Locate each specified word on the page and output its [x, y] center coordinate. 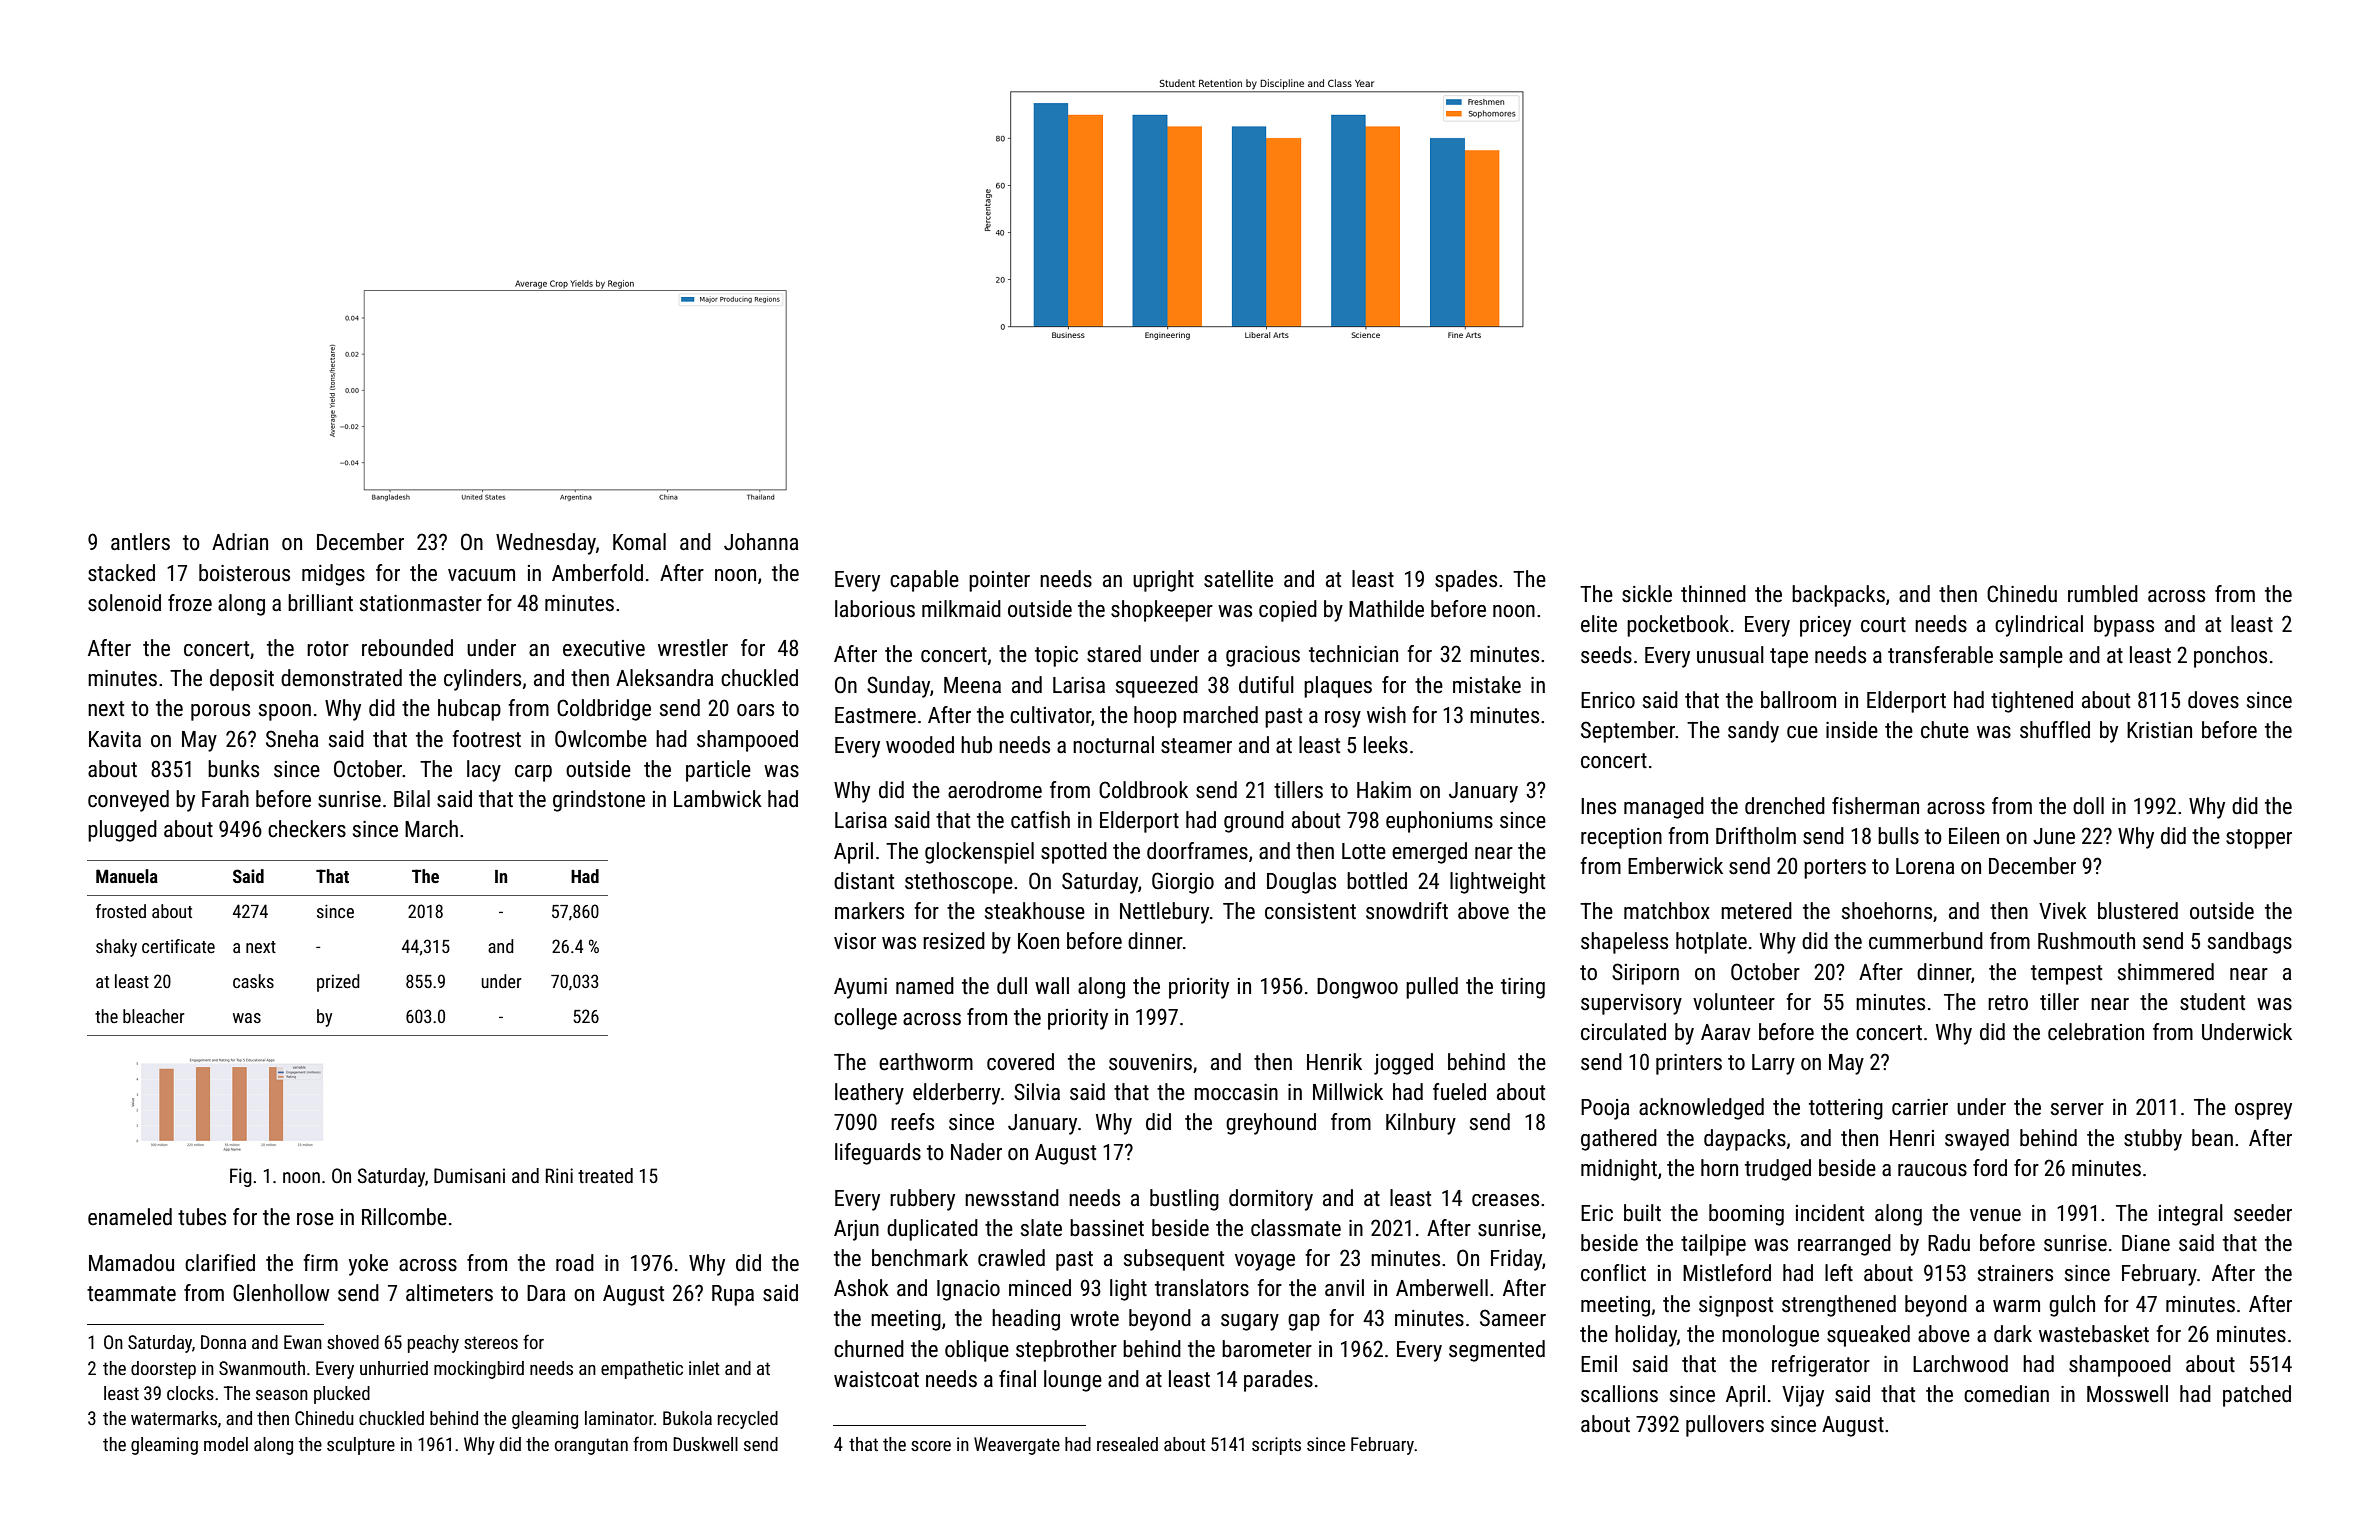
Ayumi [860, 988]
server [2077, 1109]
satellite [1238, 579]
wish [1386, 715]
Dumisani [469, 1175]
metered [1756, 911]
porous [220, 712]
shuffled [2055, 730]
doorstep [163, 1370]
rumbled [2103, 594]
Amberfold [597, 573]
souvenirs [1150, 1062]
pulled [1432, 988]
